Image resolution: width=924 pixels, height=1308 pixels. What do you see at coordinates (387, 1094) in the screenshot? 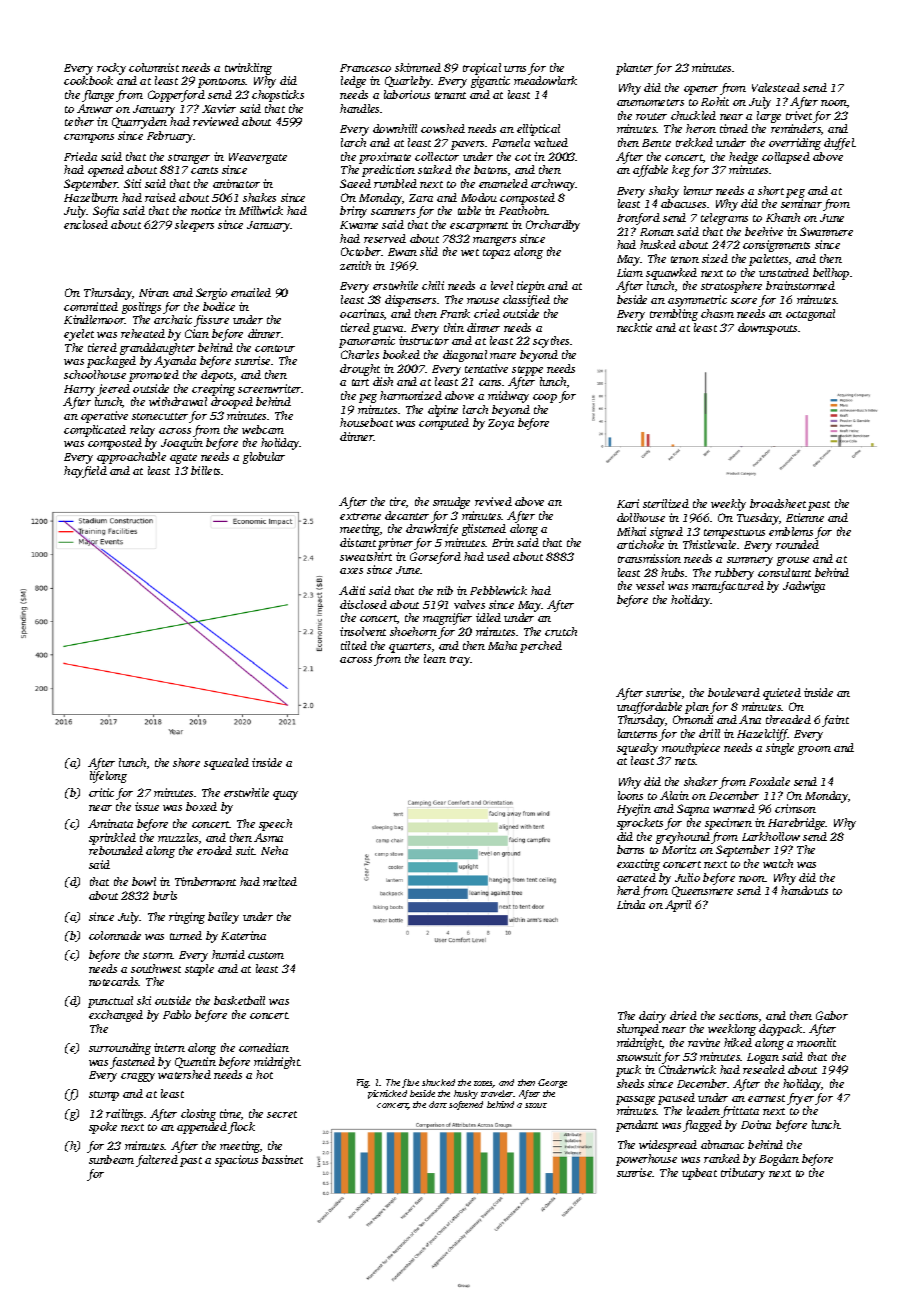
I see `picnicked` at bounding box center [387, 1094].
